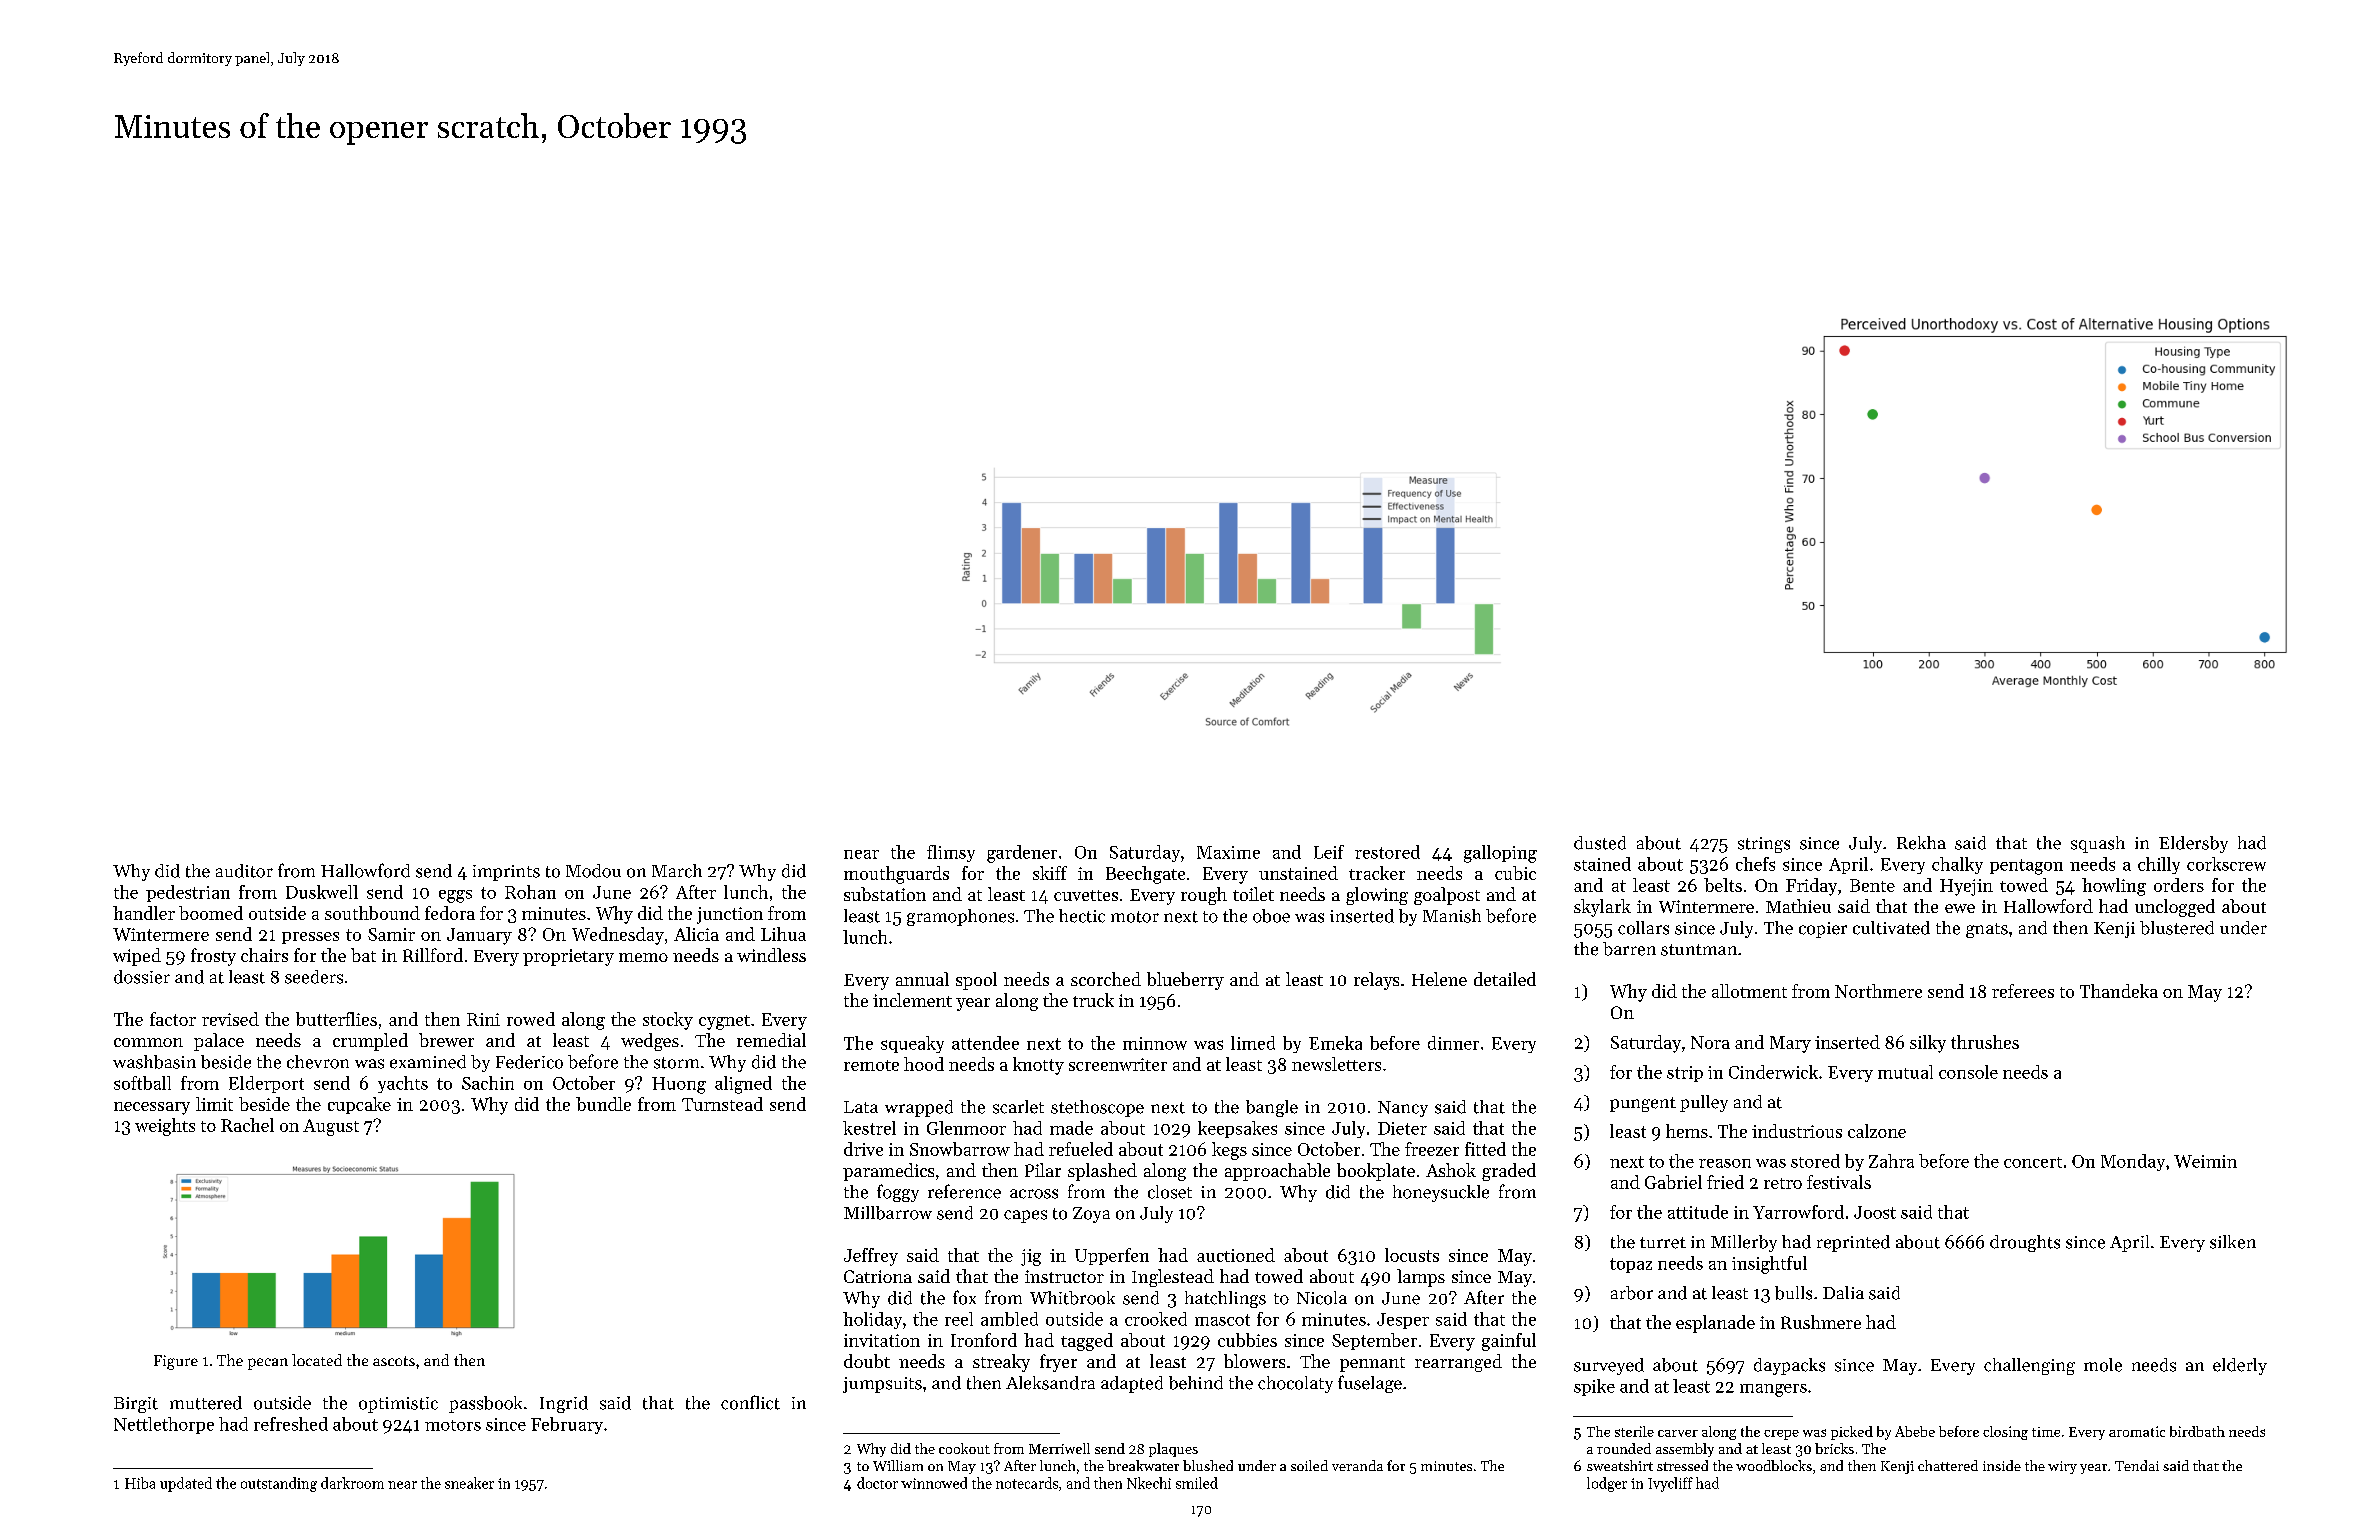 The width and height of the page is (2380, 1540). Describe the element at coordinates (951, 853) in the page. I see `flimsy` at that location.
